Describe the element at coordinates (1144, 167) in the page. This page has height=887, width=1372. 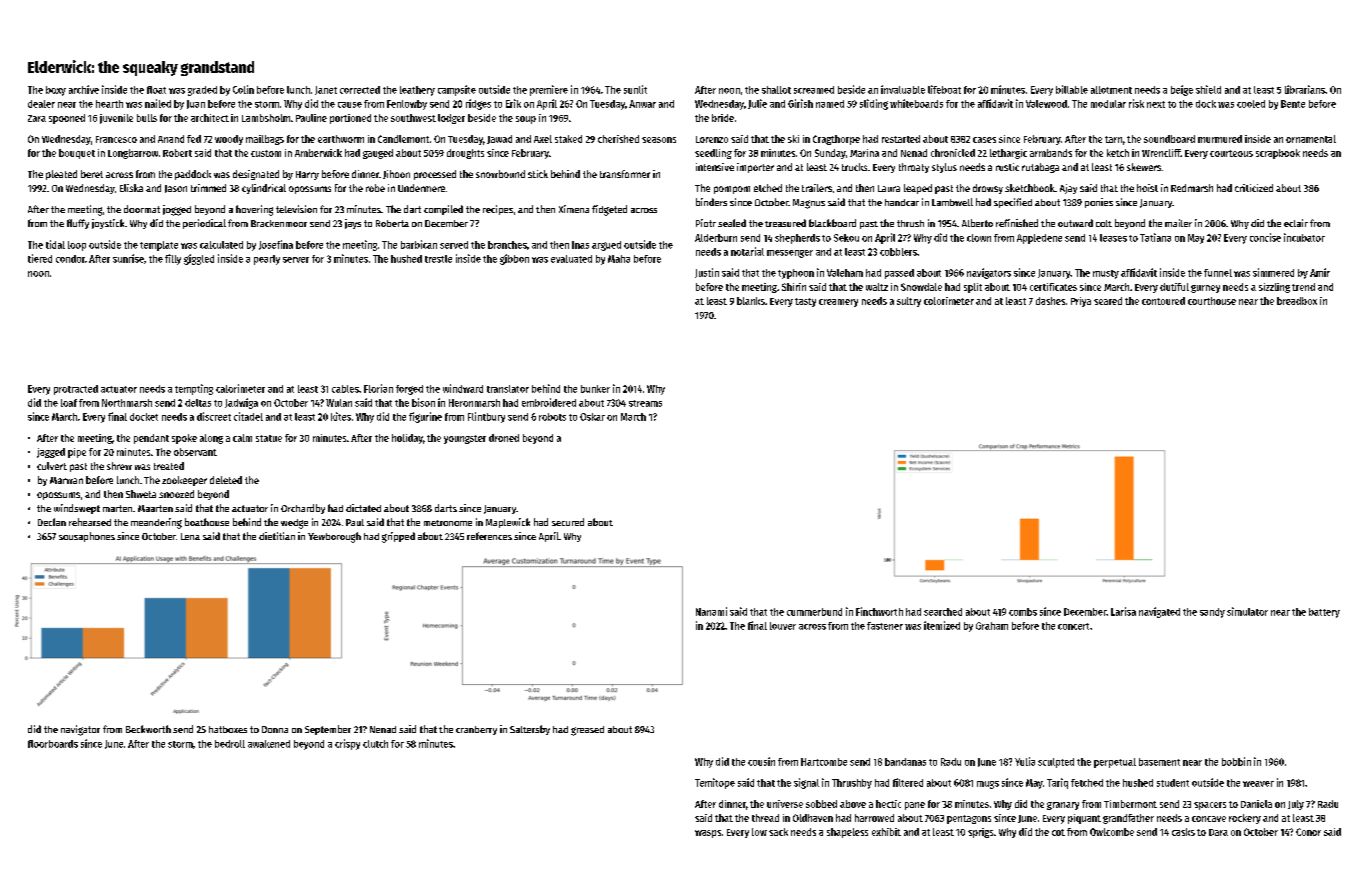
I see `skewers` at that location.
